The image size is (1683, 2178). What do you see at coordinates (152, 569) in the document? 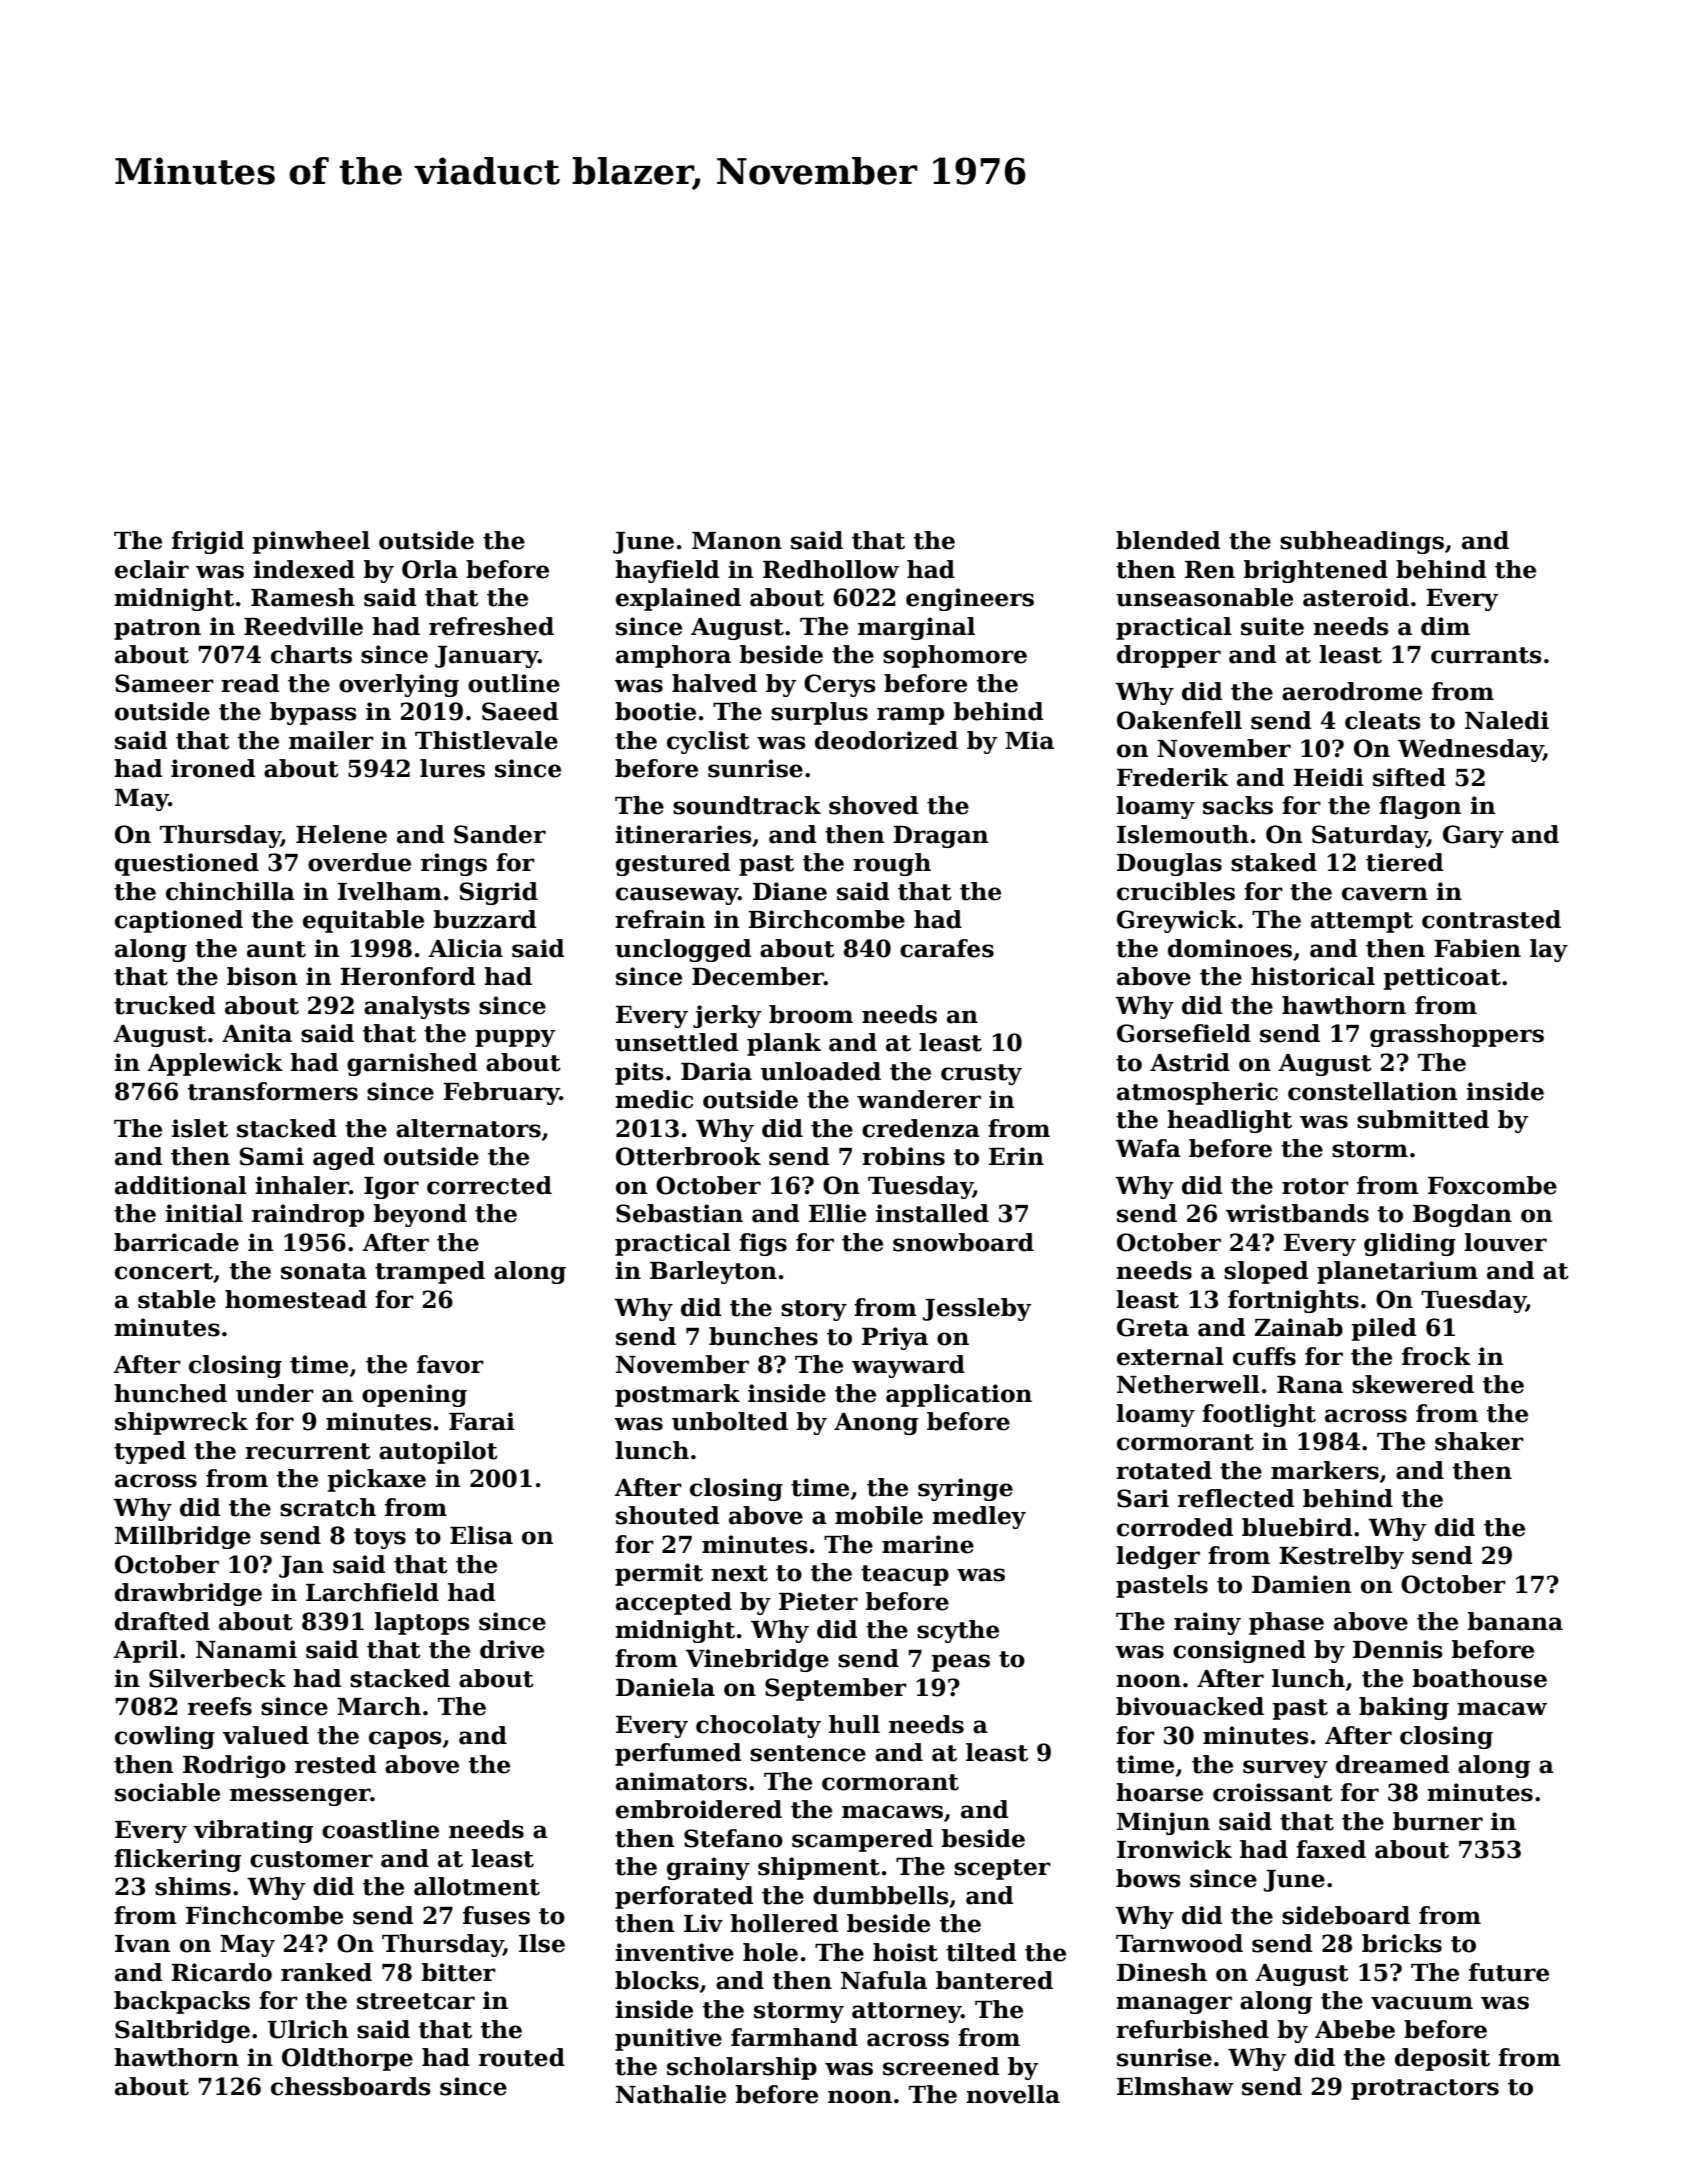
I see `eclair` at bounding box center [152, 569].
